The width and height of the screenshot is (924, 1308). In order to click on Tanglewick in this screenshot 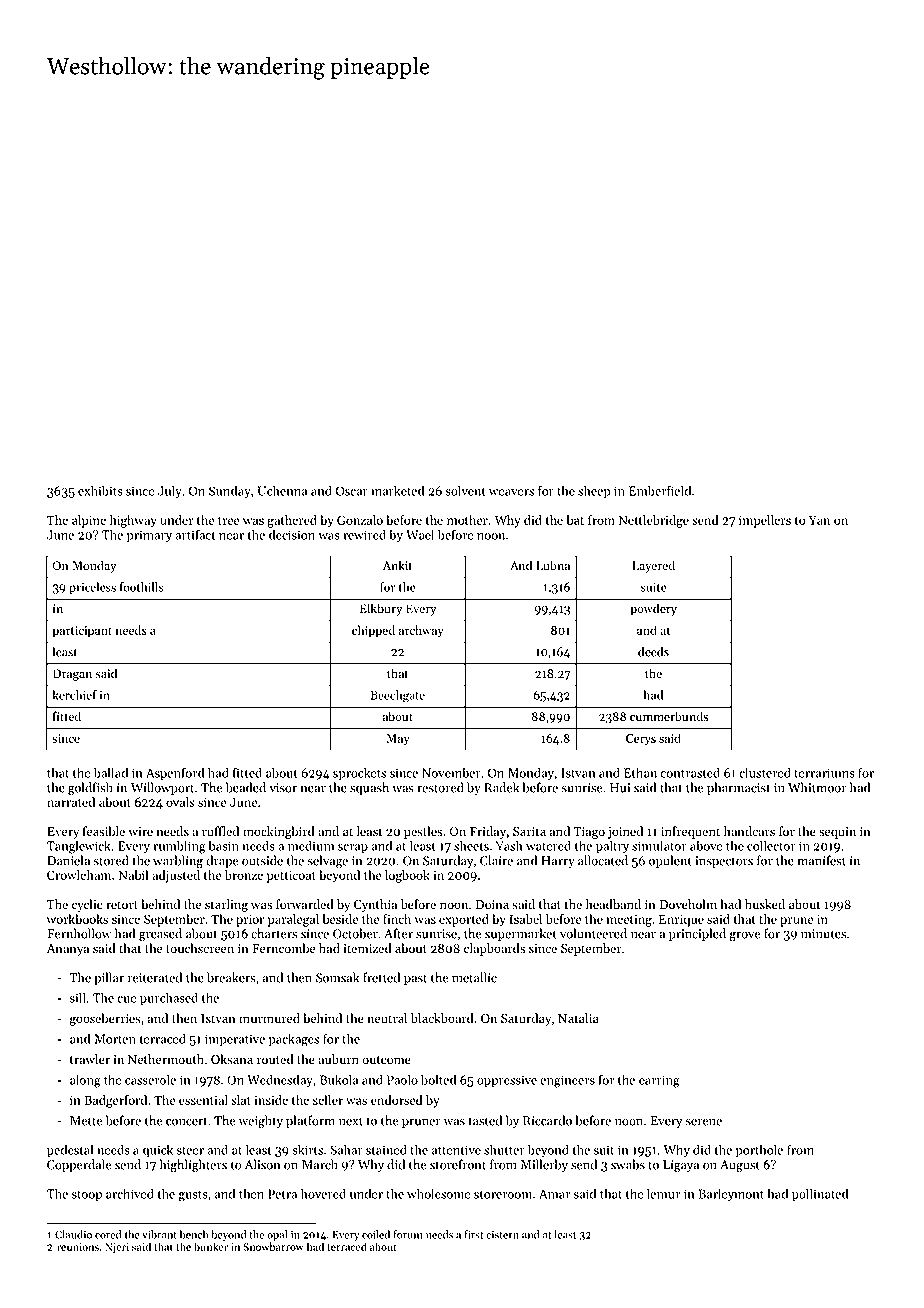, I will do `click(79, 847)`.
